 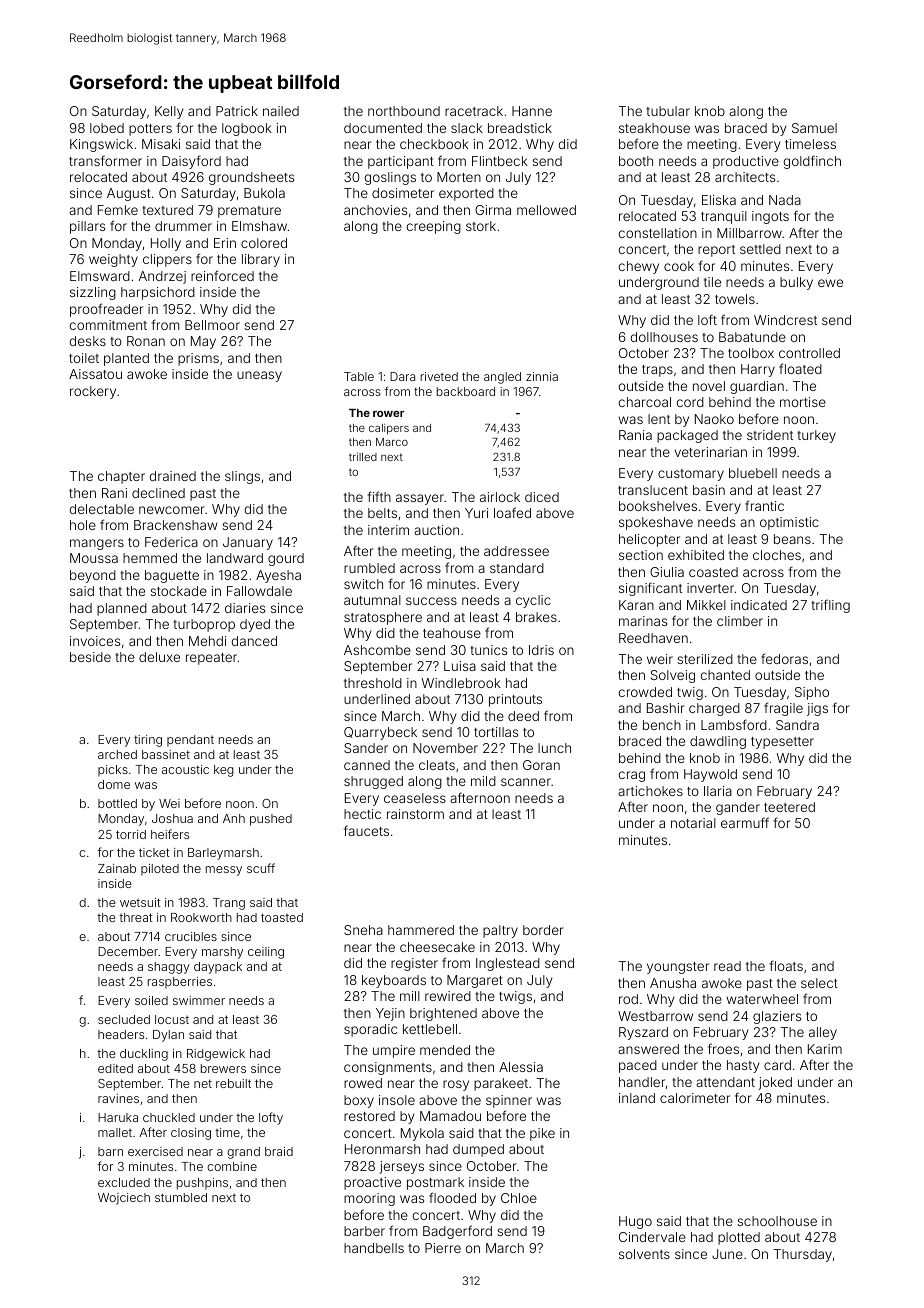 I want to click on calipers, so click(x=389, y=429).
